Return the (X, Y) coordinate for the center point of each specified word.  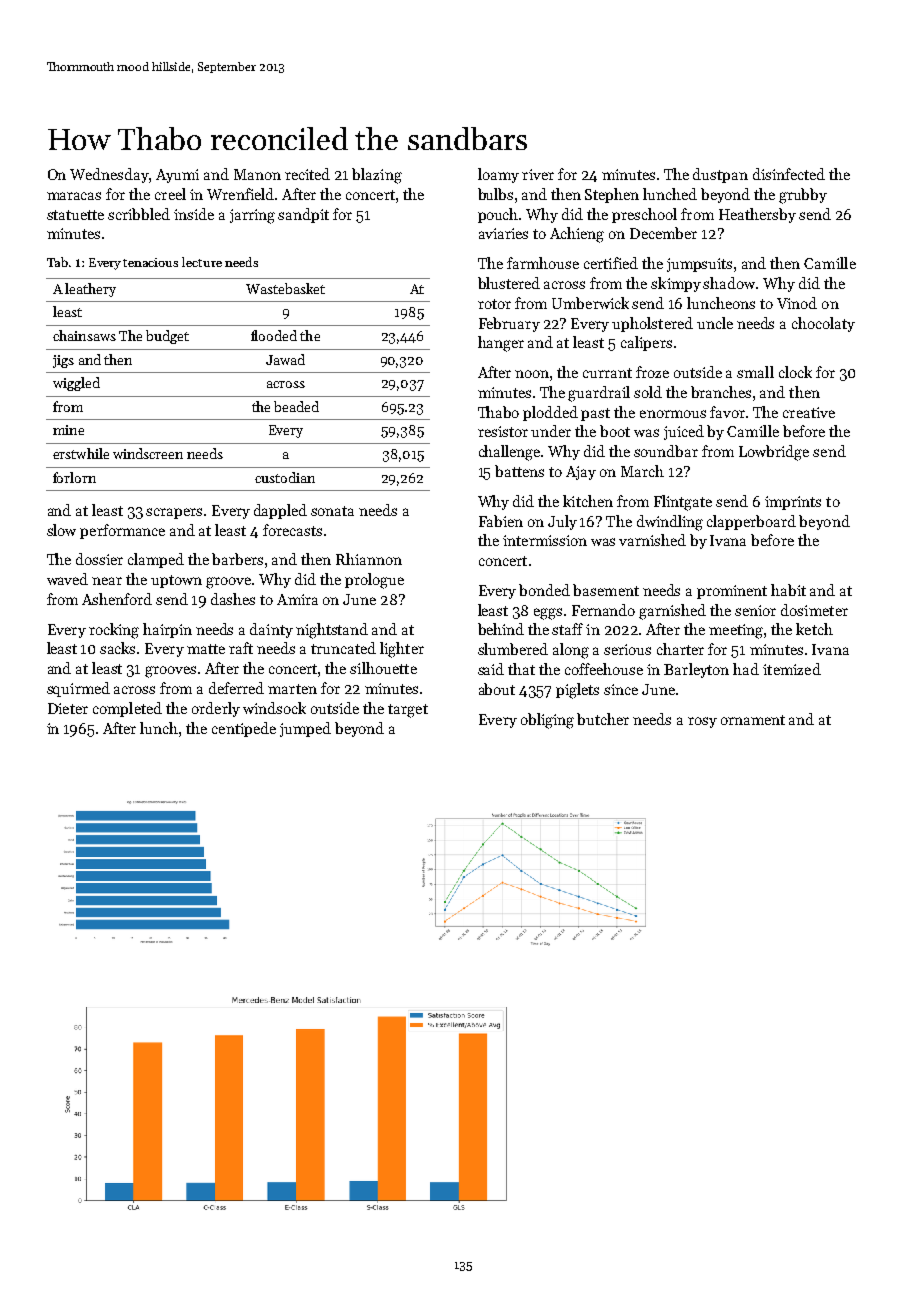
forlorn (74, 477)
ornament (753, 720)
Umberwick (590, 303)
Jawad (285, 359)
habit (788, 590)
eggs (548, 614)
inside (194, 214)
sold (648, 392)
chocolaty (823, 324)
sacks (117, 648)
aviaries (503, 233)
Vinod (797, 303)
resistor (503, 431)
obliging (547, 721)
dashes (233, 599)
